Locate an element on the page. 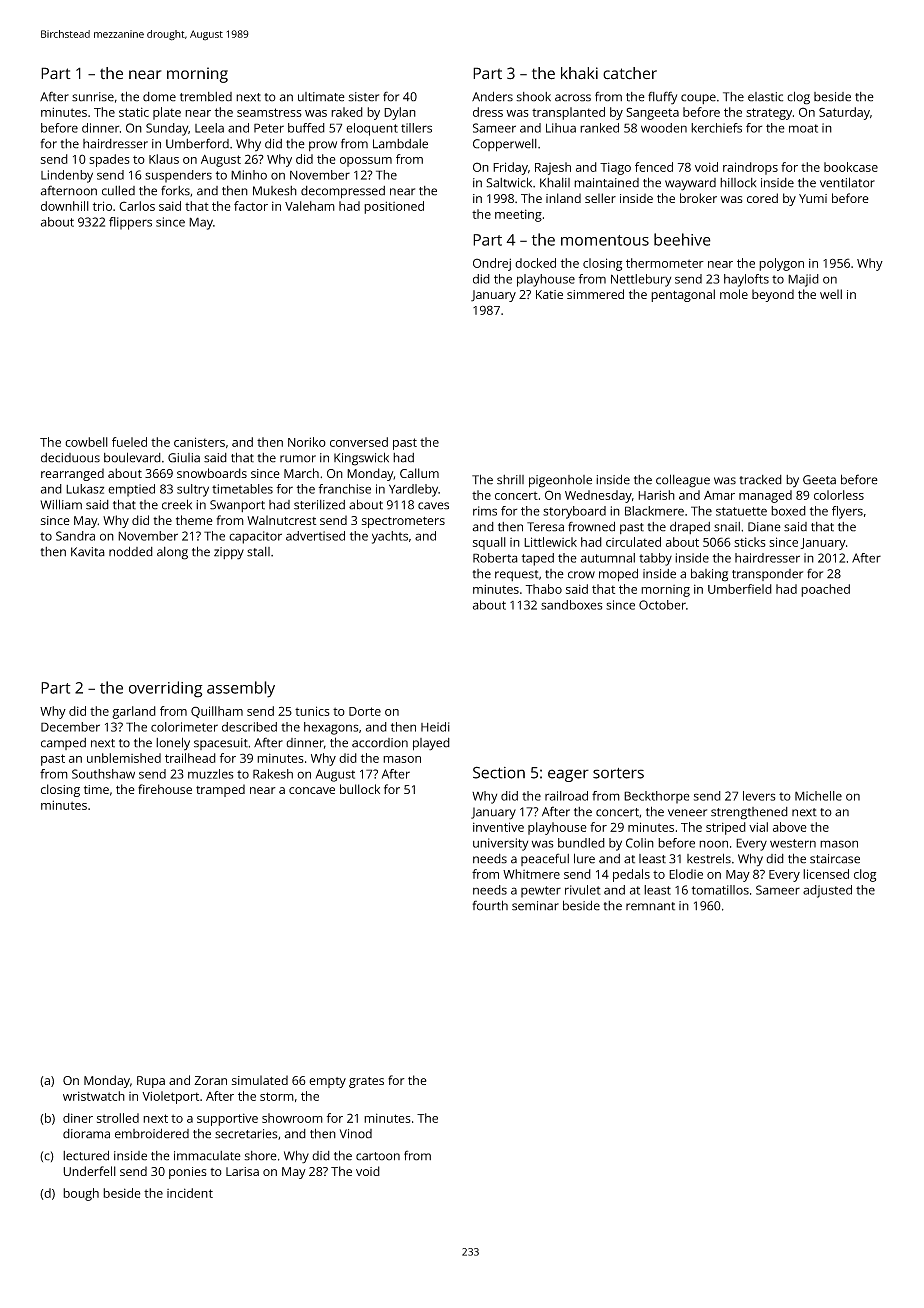  levers is located at coordinates (759, 796).
